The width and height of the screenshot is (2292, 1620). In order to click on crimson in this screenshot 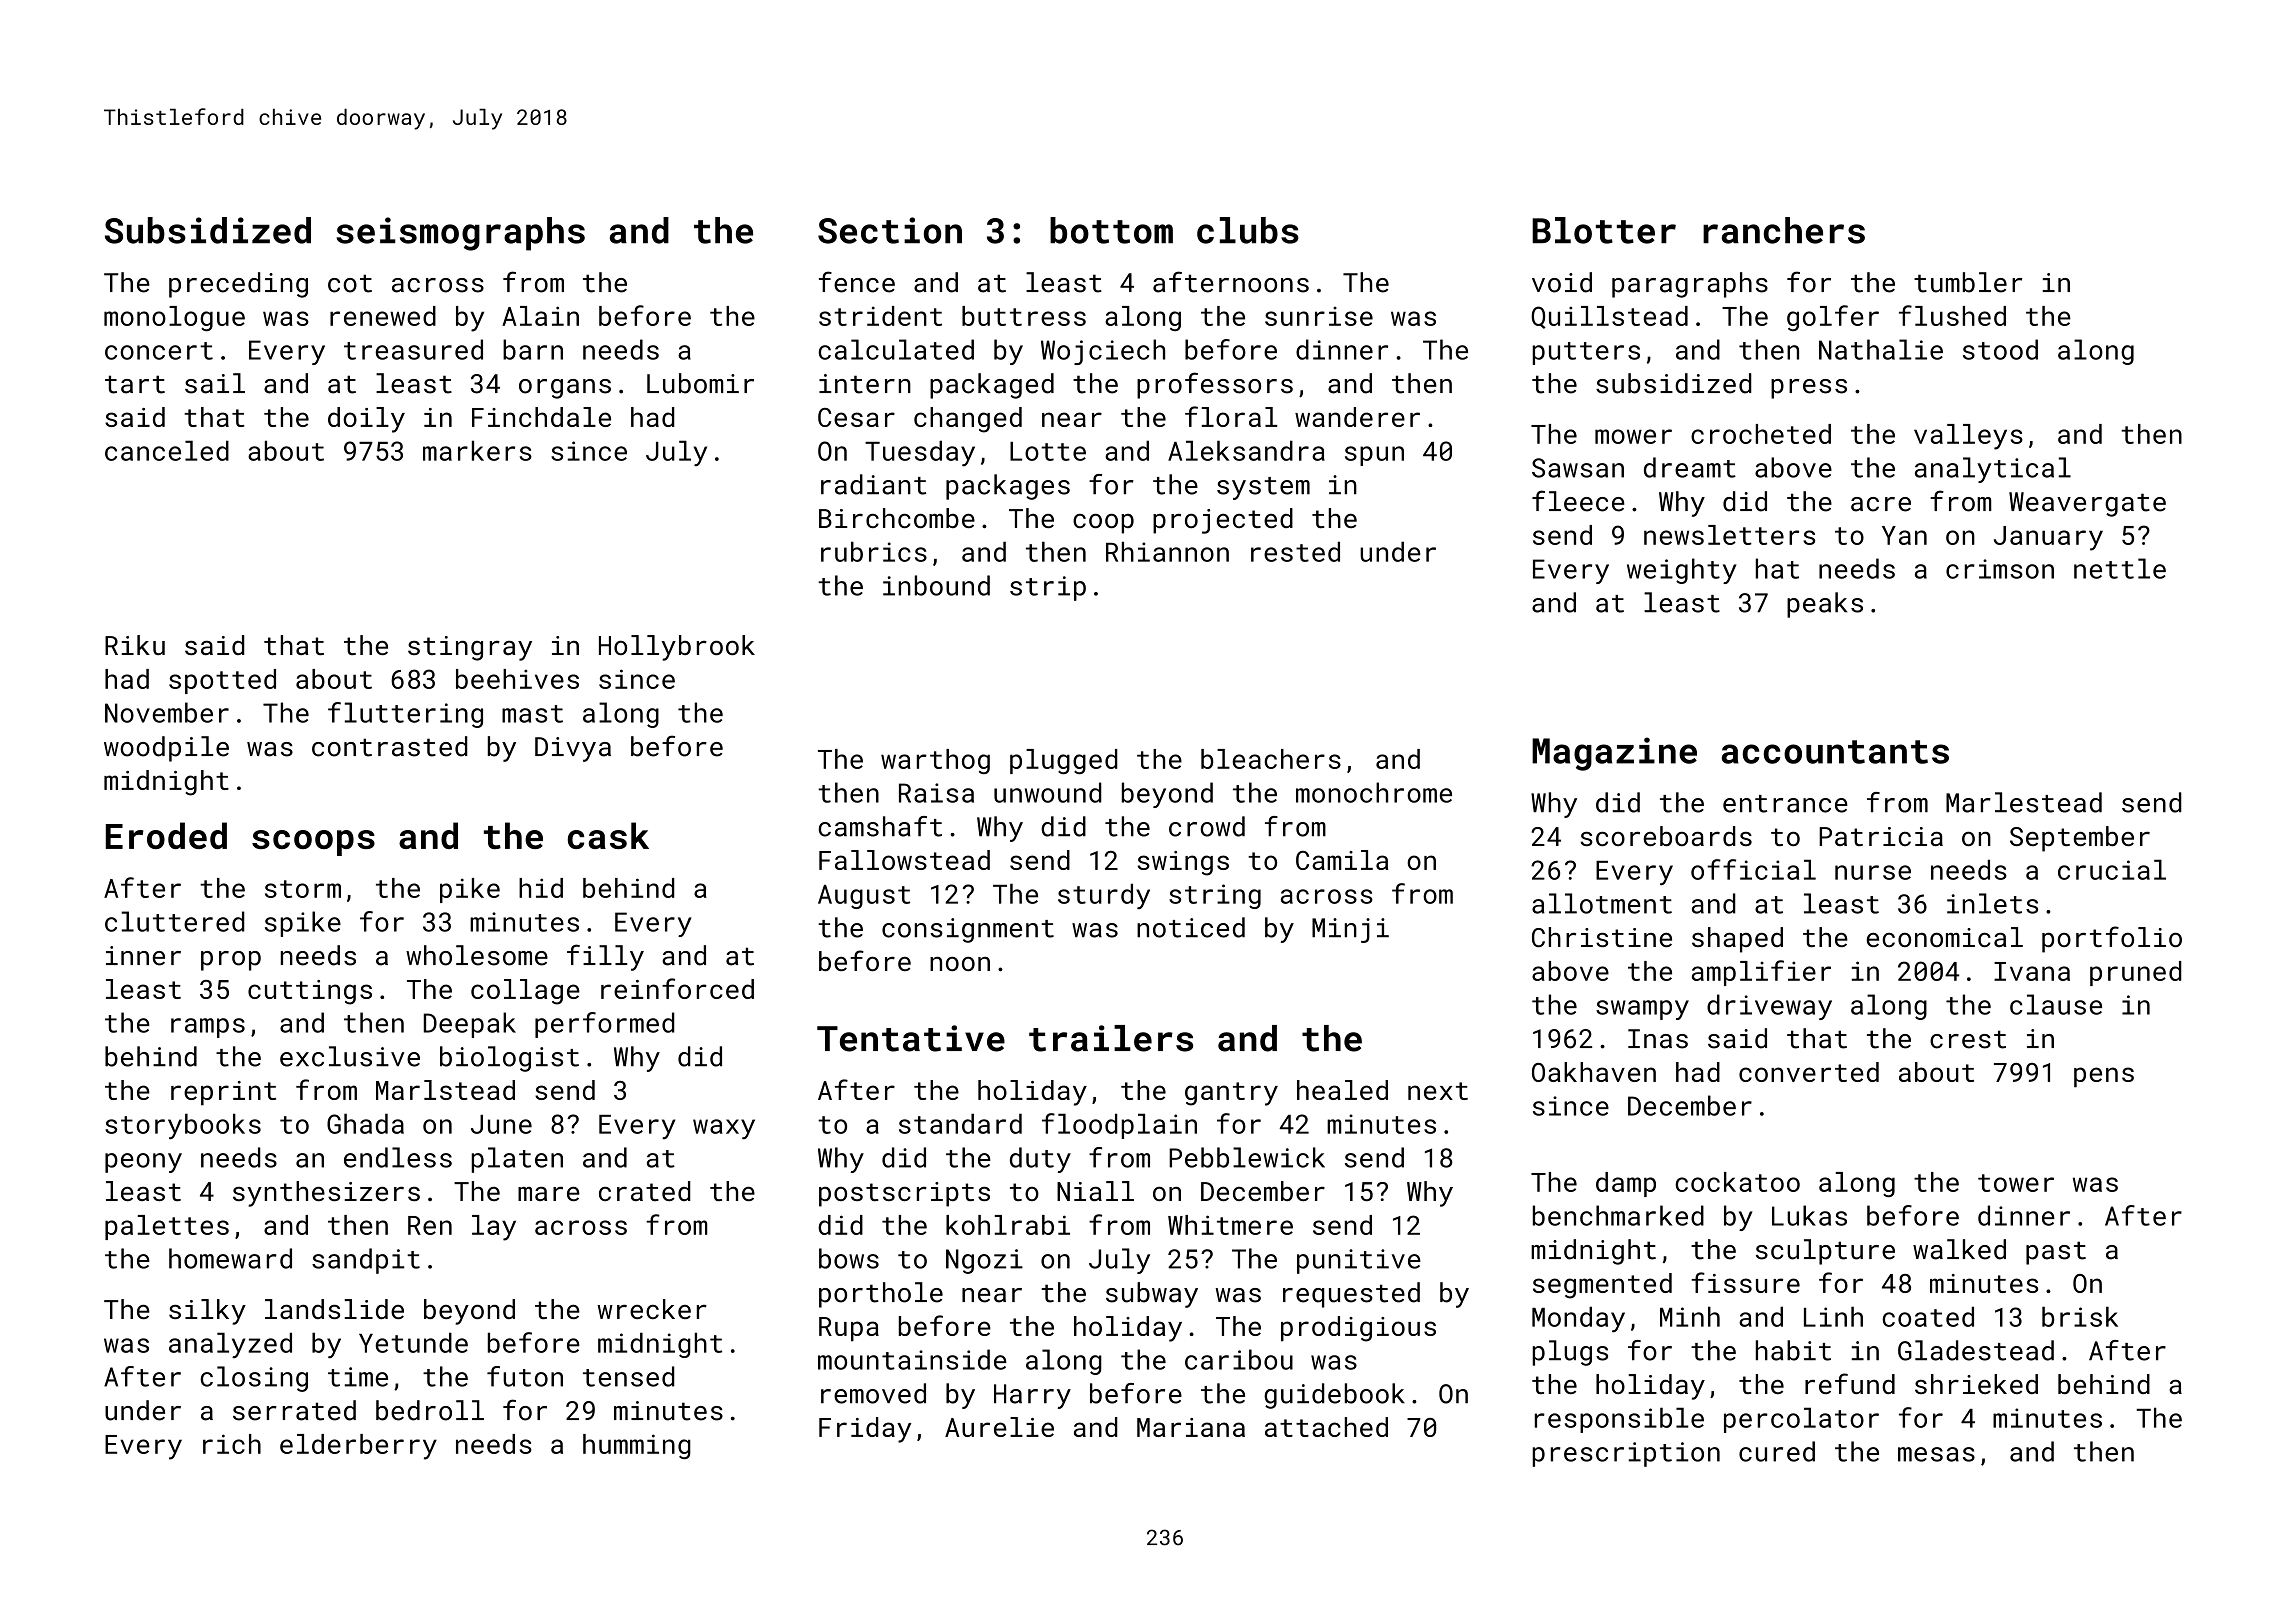, I will do `click(2000, 569)`.
